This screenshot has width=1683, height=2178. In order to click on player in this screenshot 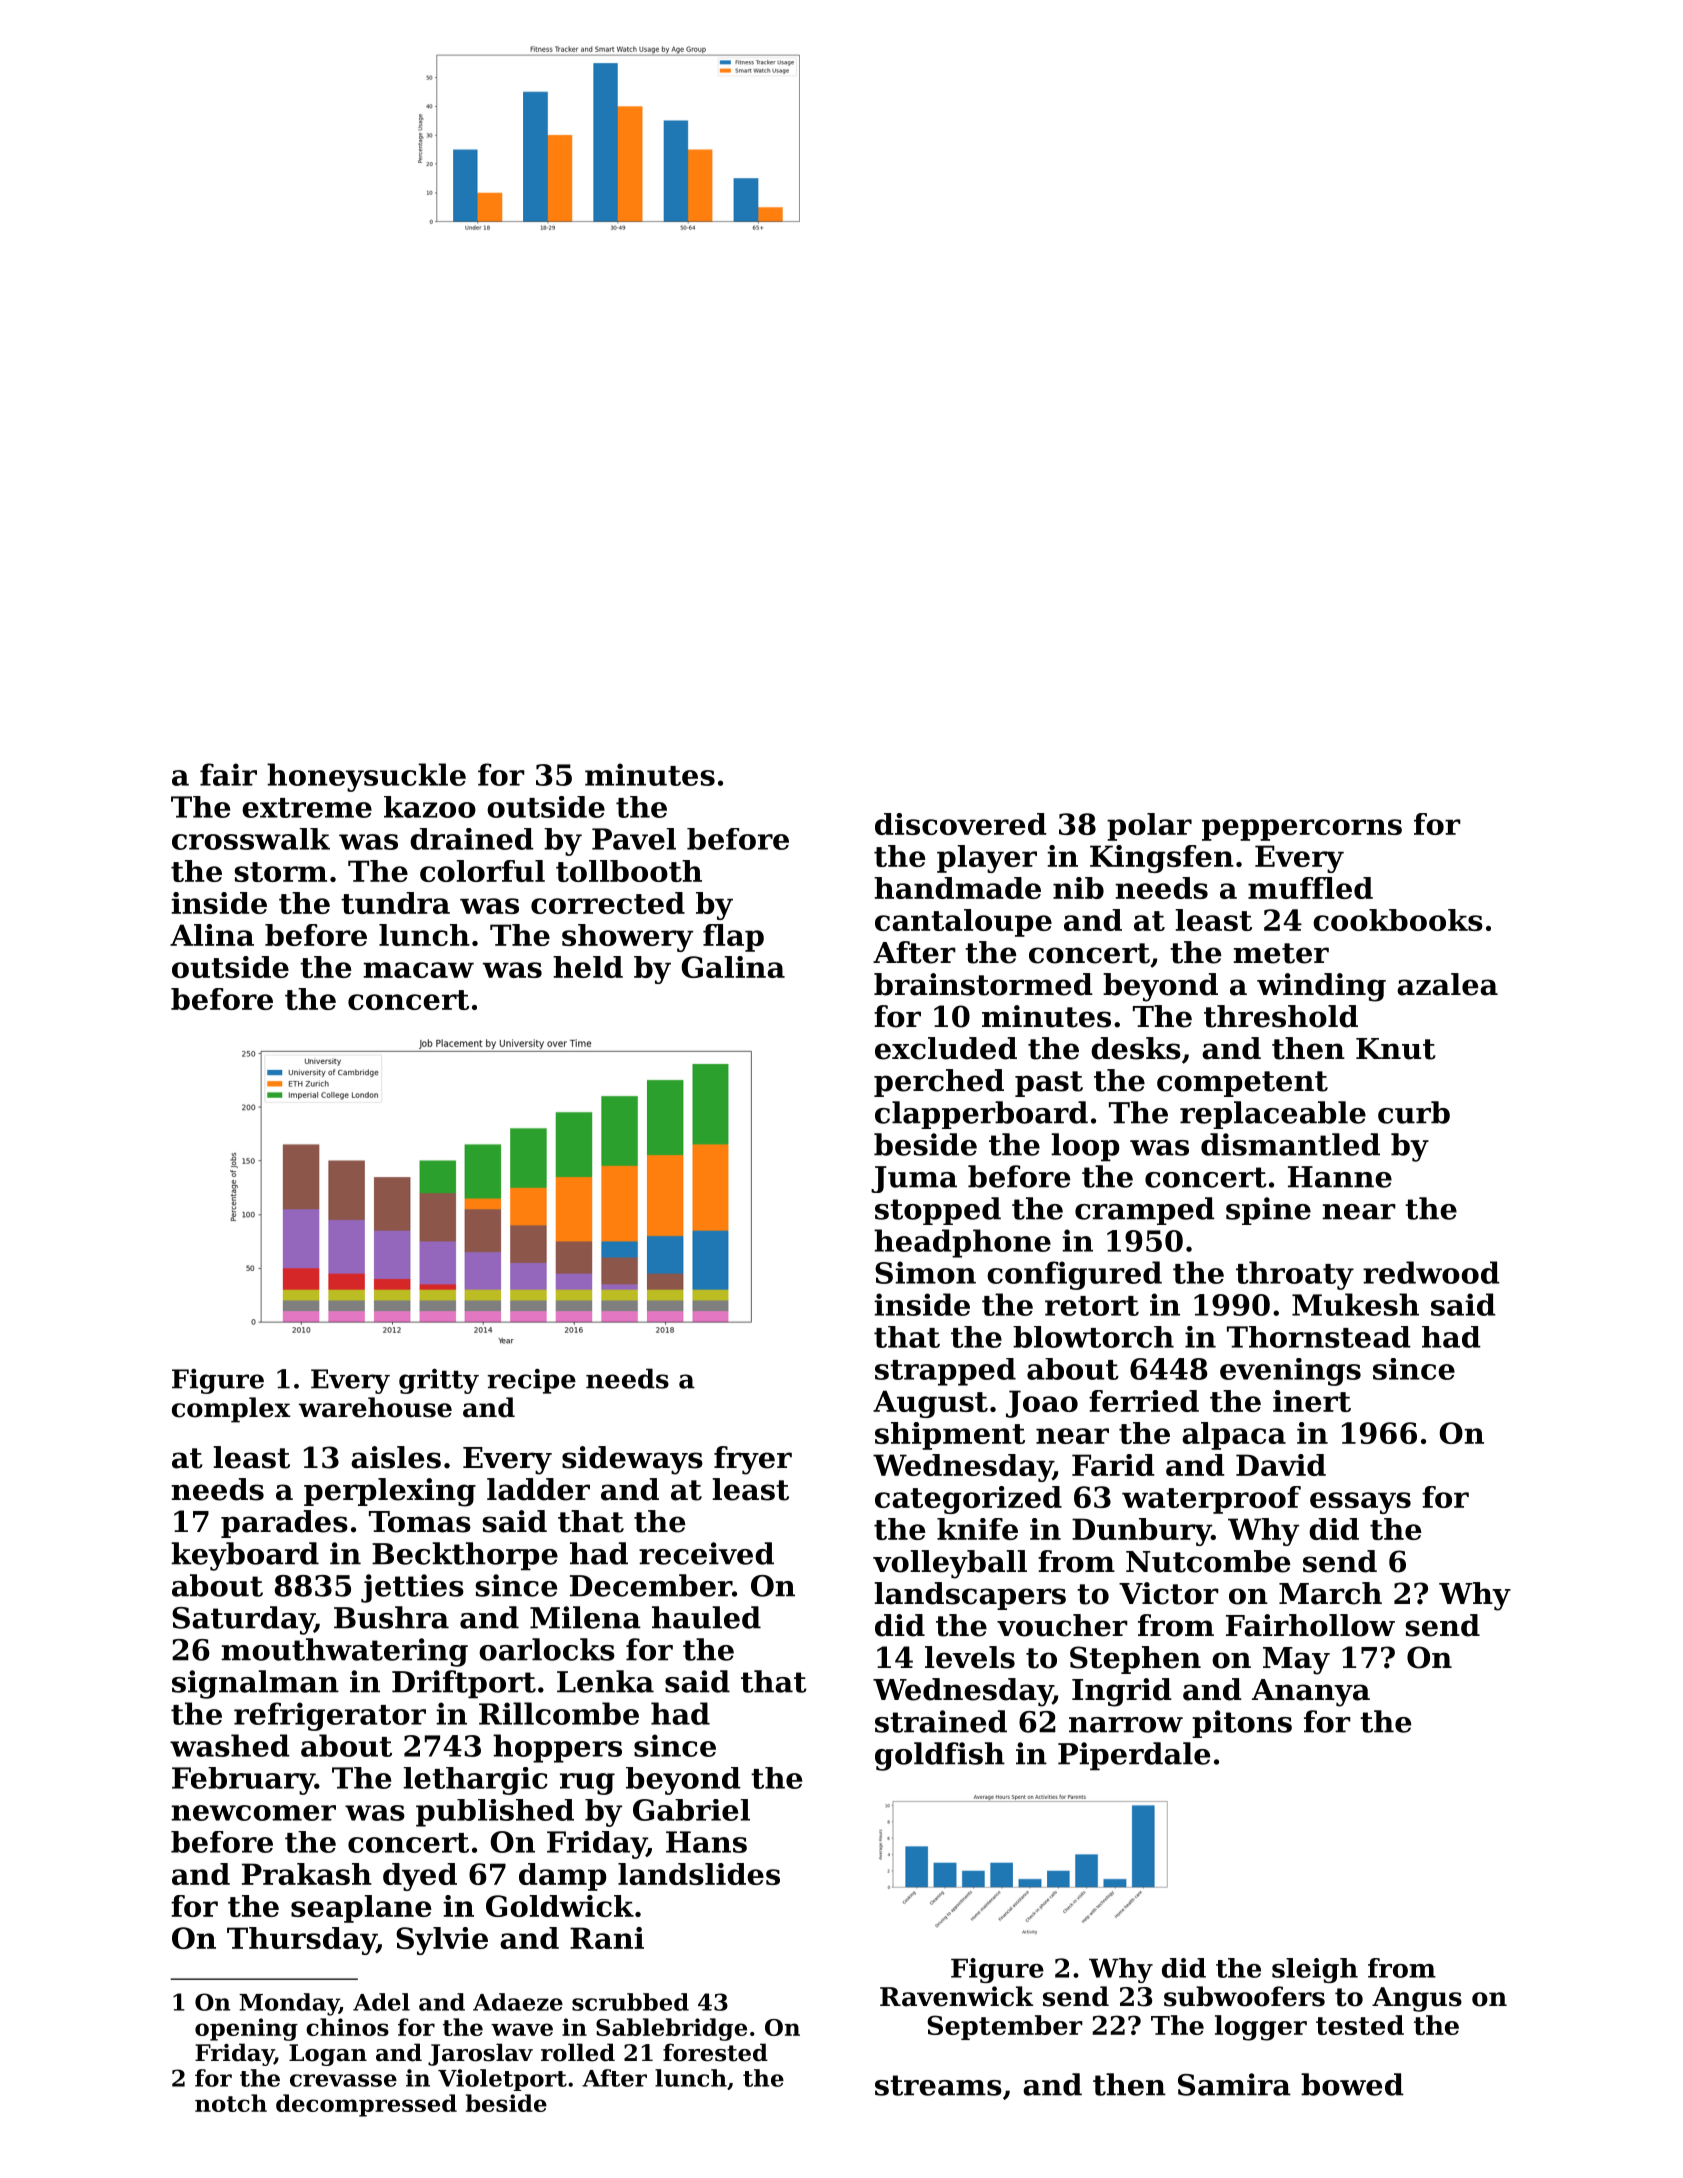, I will do `click(987, 859)`.
